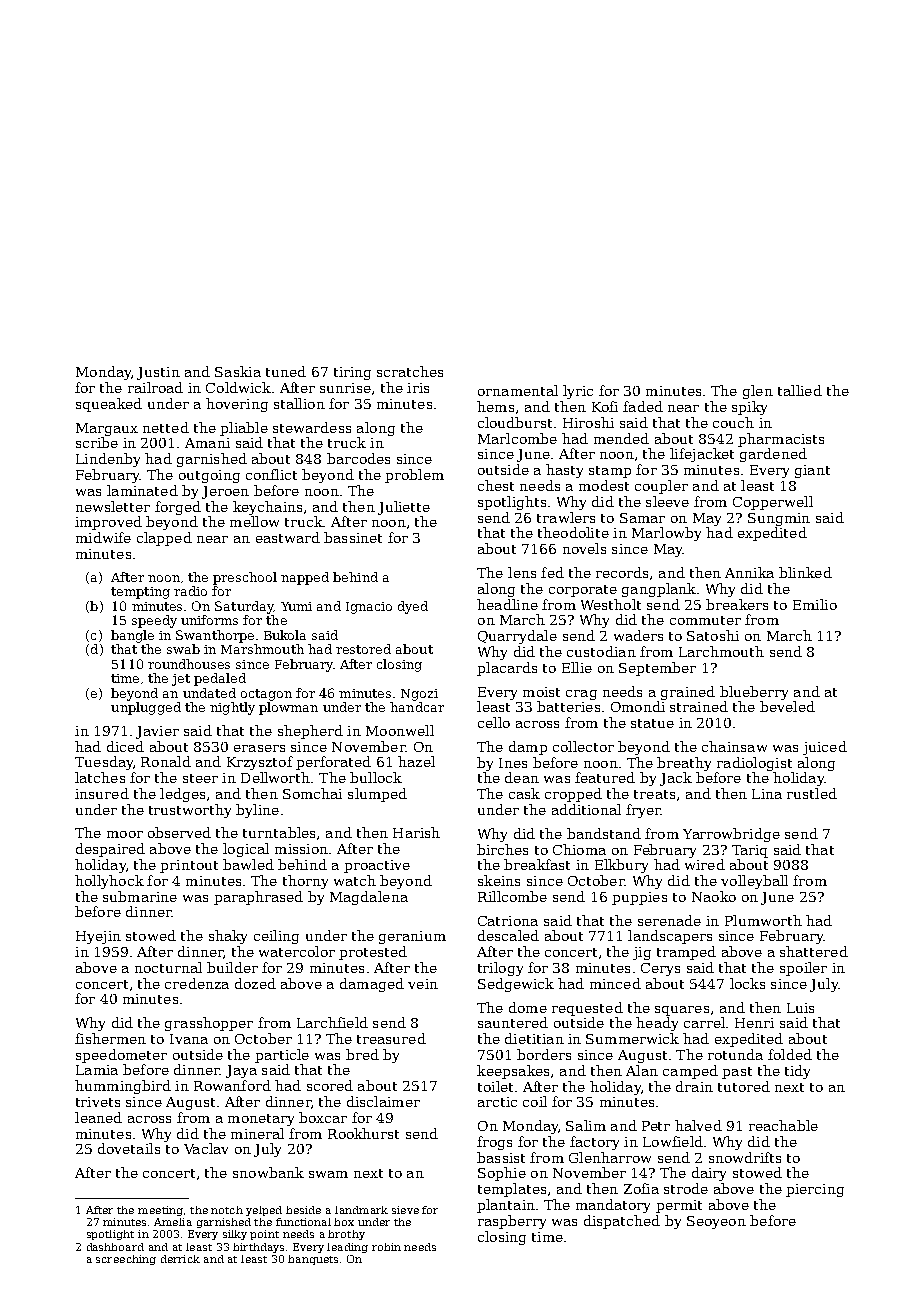  What do you see at coordinates (767, 794) in the page?
I see `Lina` at bounding box center [767, 794].
